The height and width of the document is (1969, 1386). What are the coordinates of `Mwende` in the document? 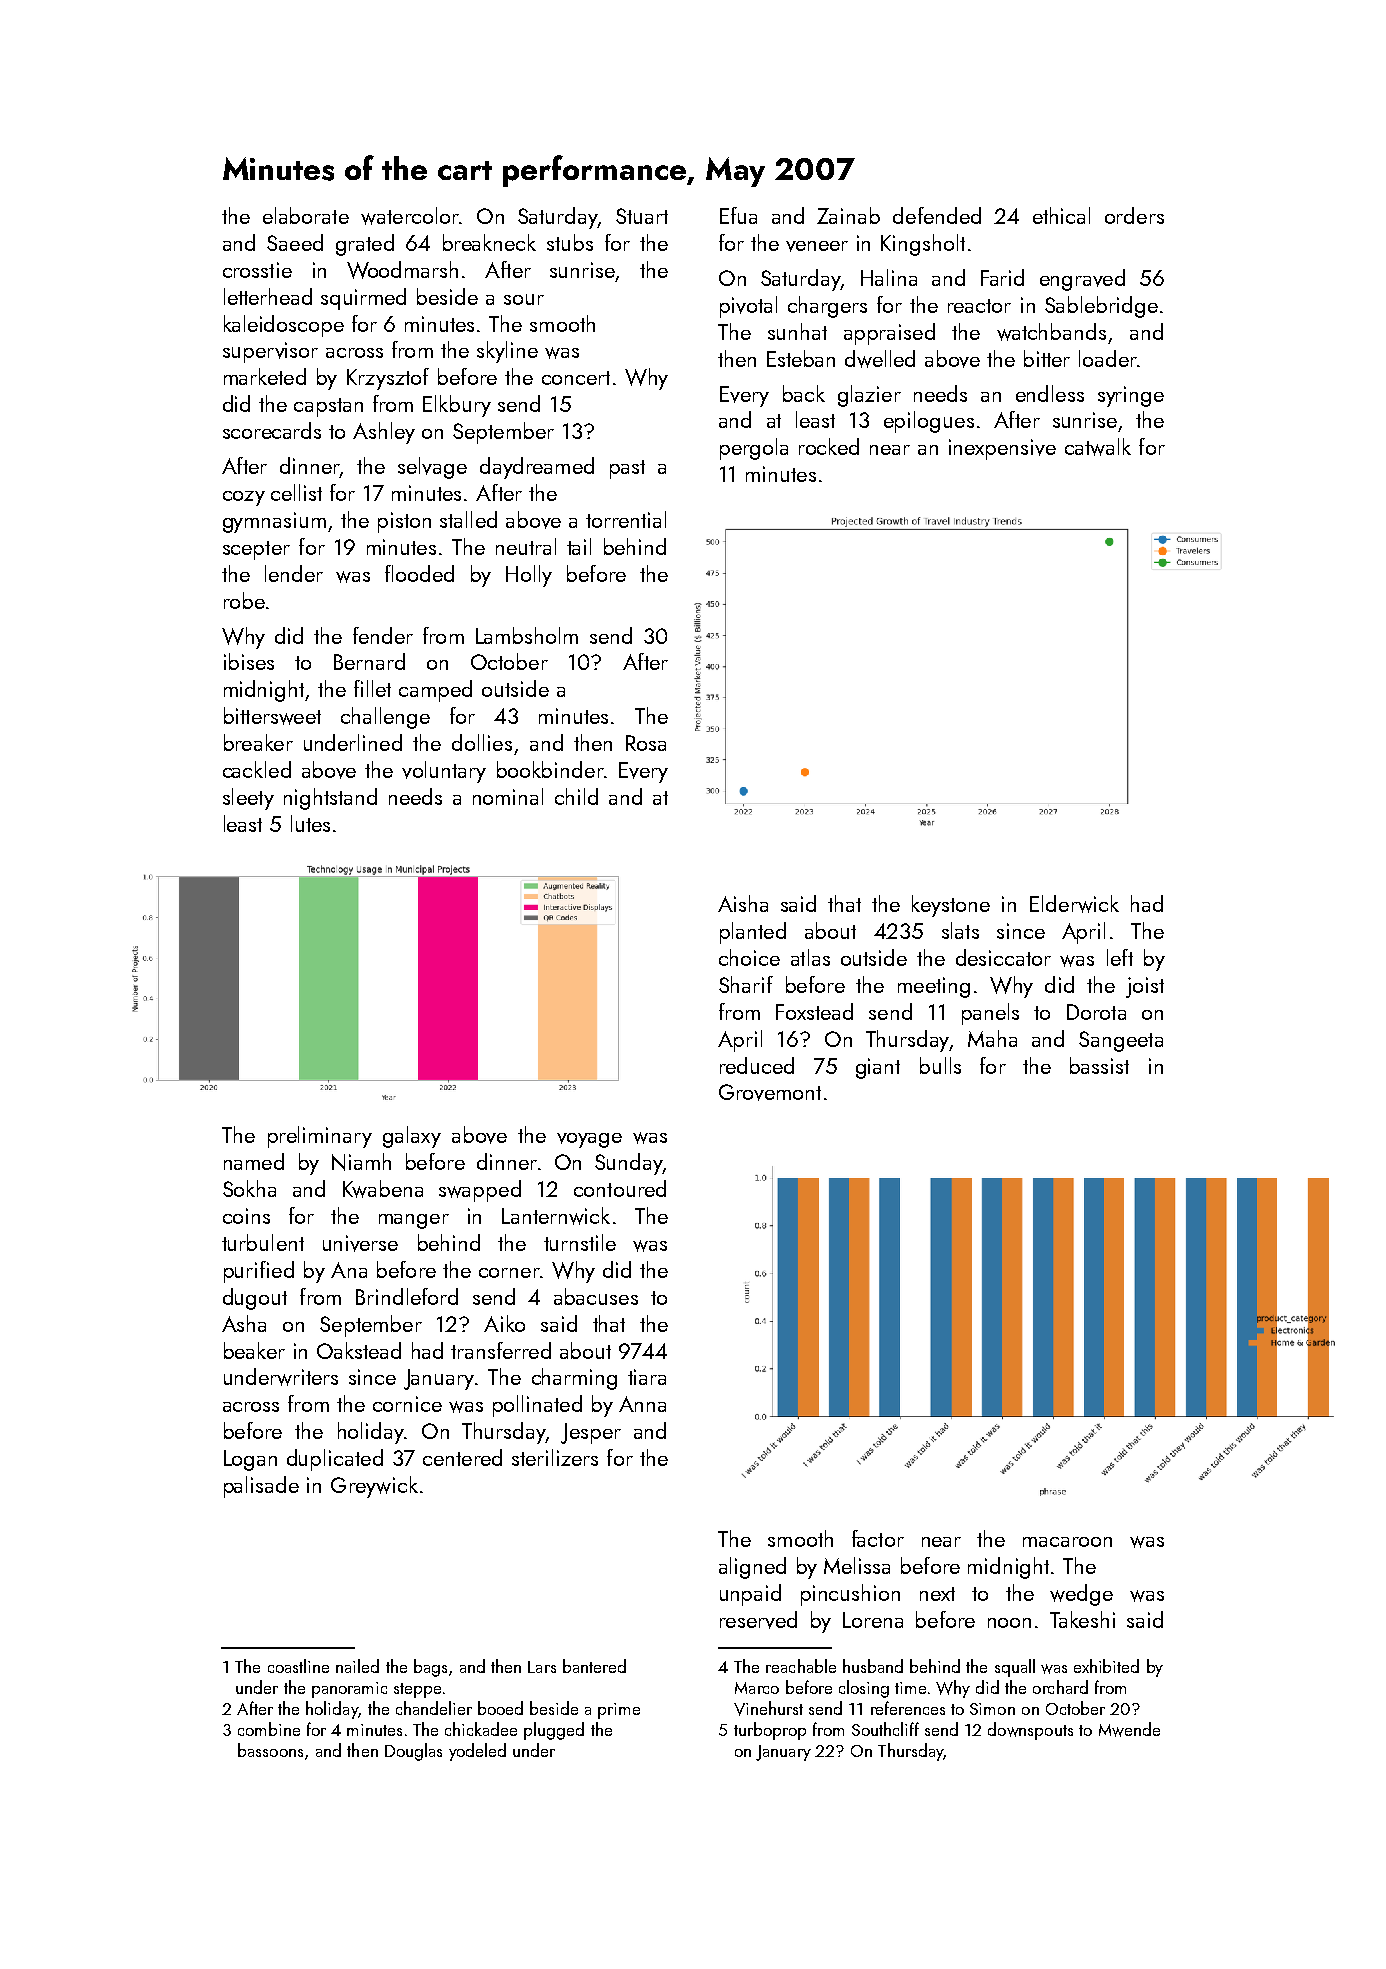 It's located at (1129, 1729).
